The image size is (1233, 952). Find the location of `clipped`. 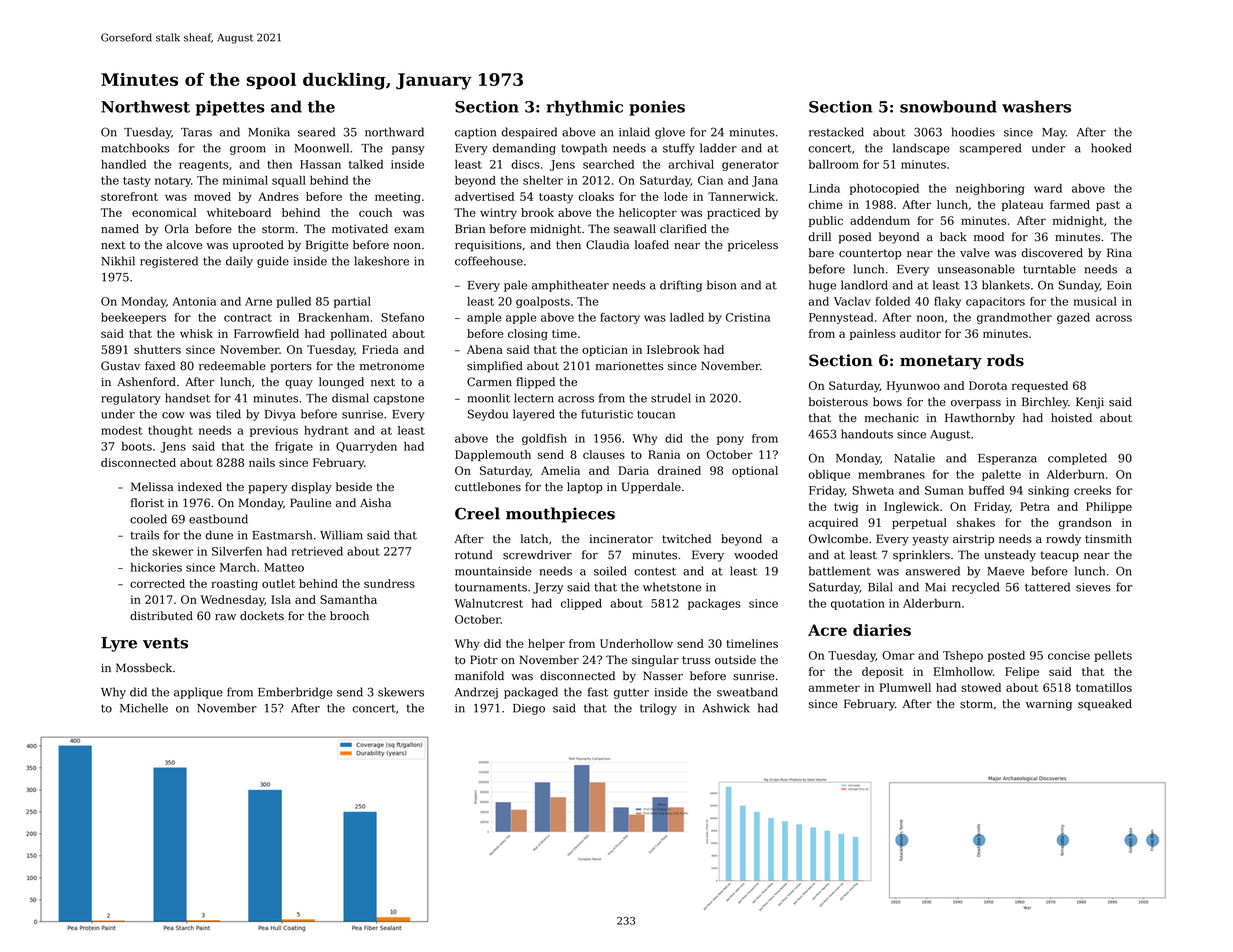

clipped is located at coordinates (581, 604).
